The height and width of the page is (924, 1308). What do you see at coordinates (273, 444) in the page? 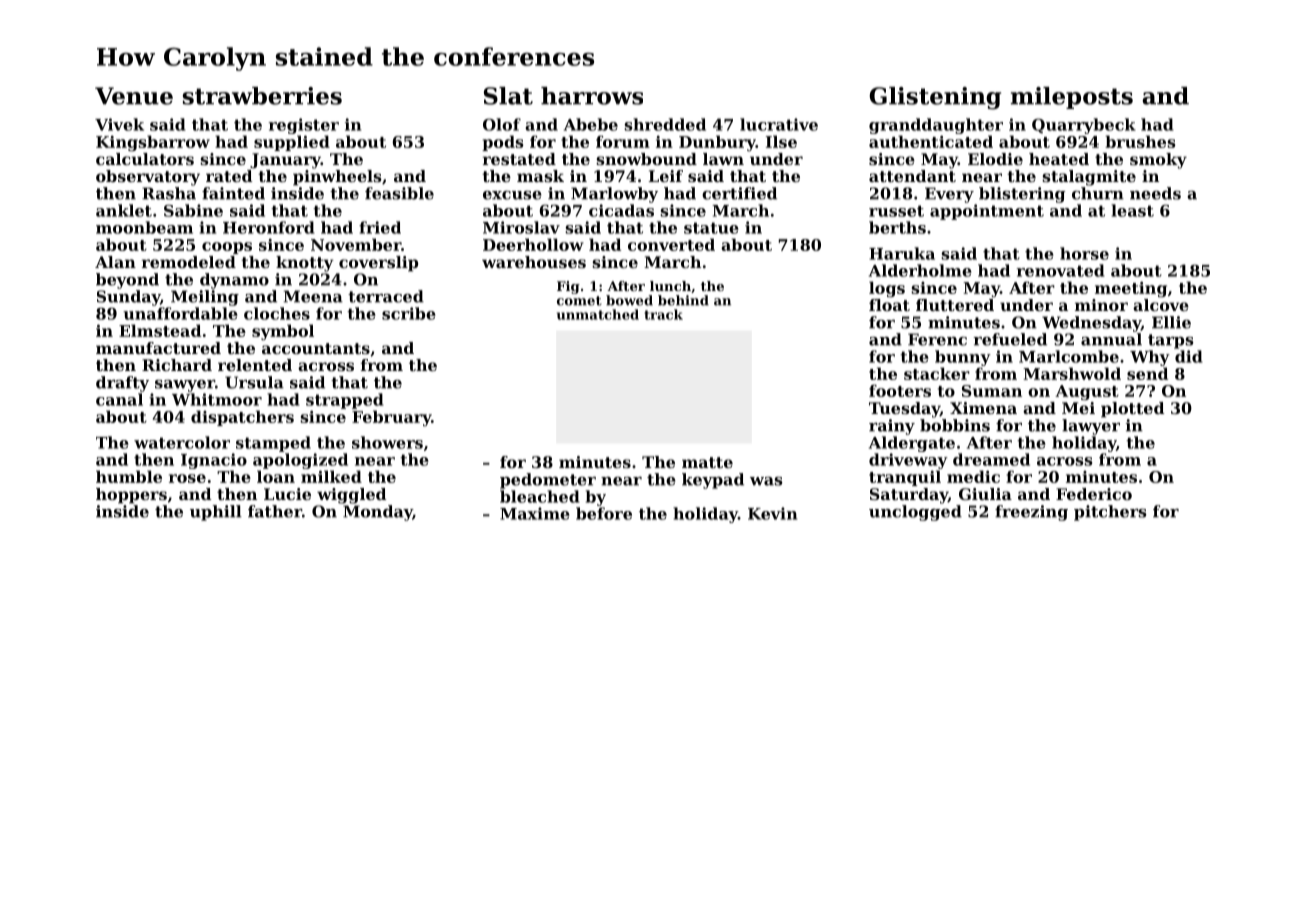
I see `stamped` at bounding box center [273, 444].
